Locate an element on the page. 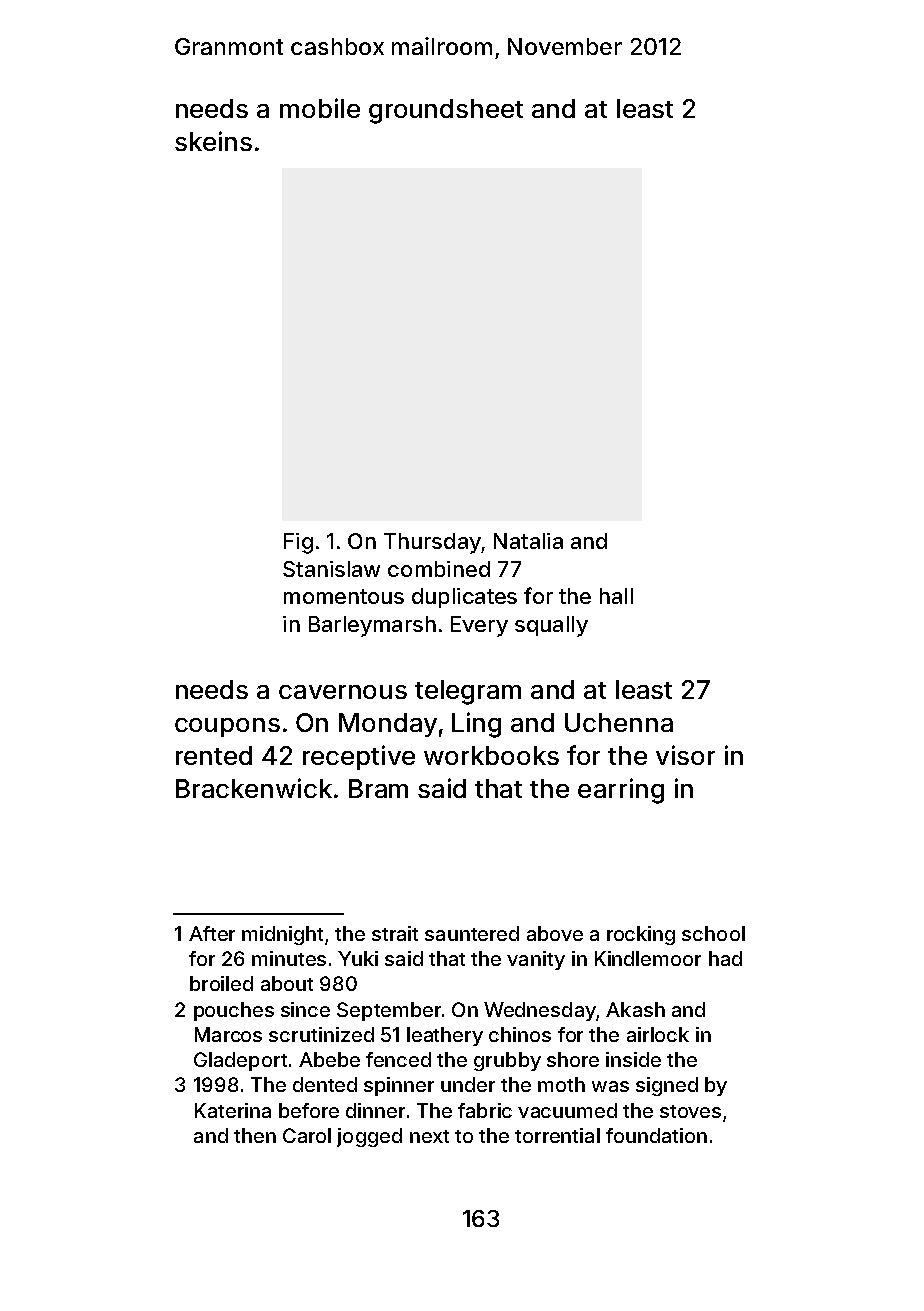 Image resolution: width=924 pixels, height=1311 pixels. Fig is located at coordinates (298, 543).
